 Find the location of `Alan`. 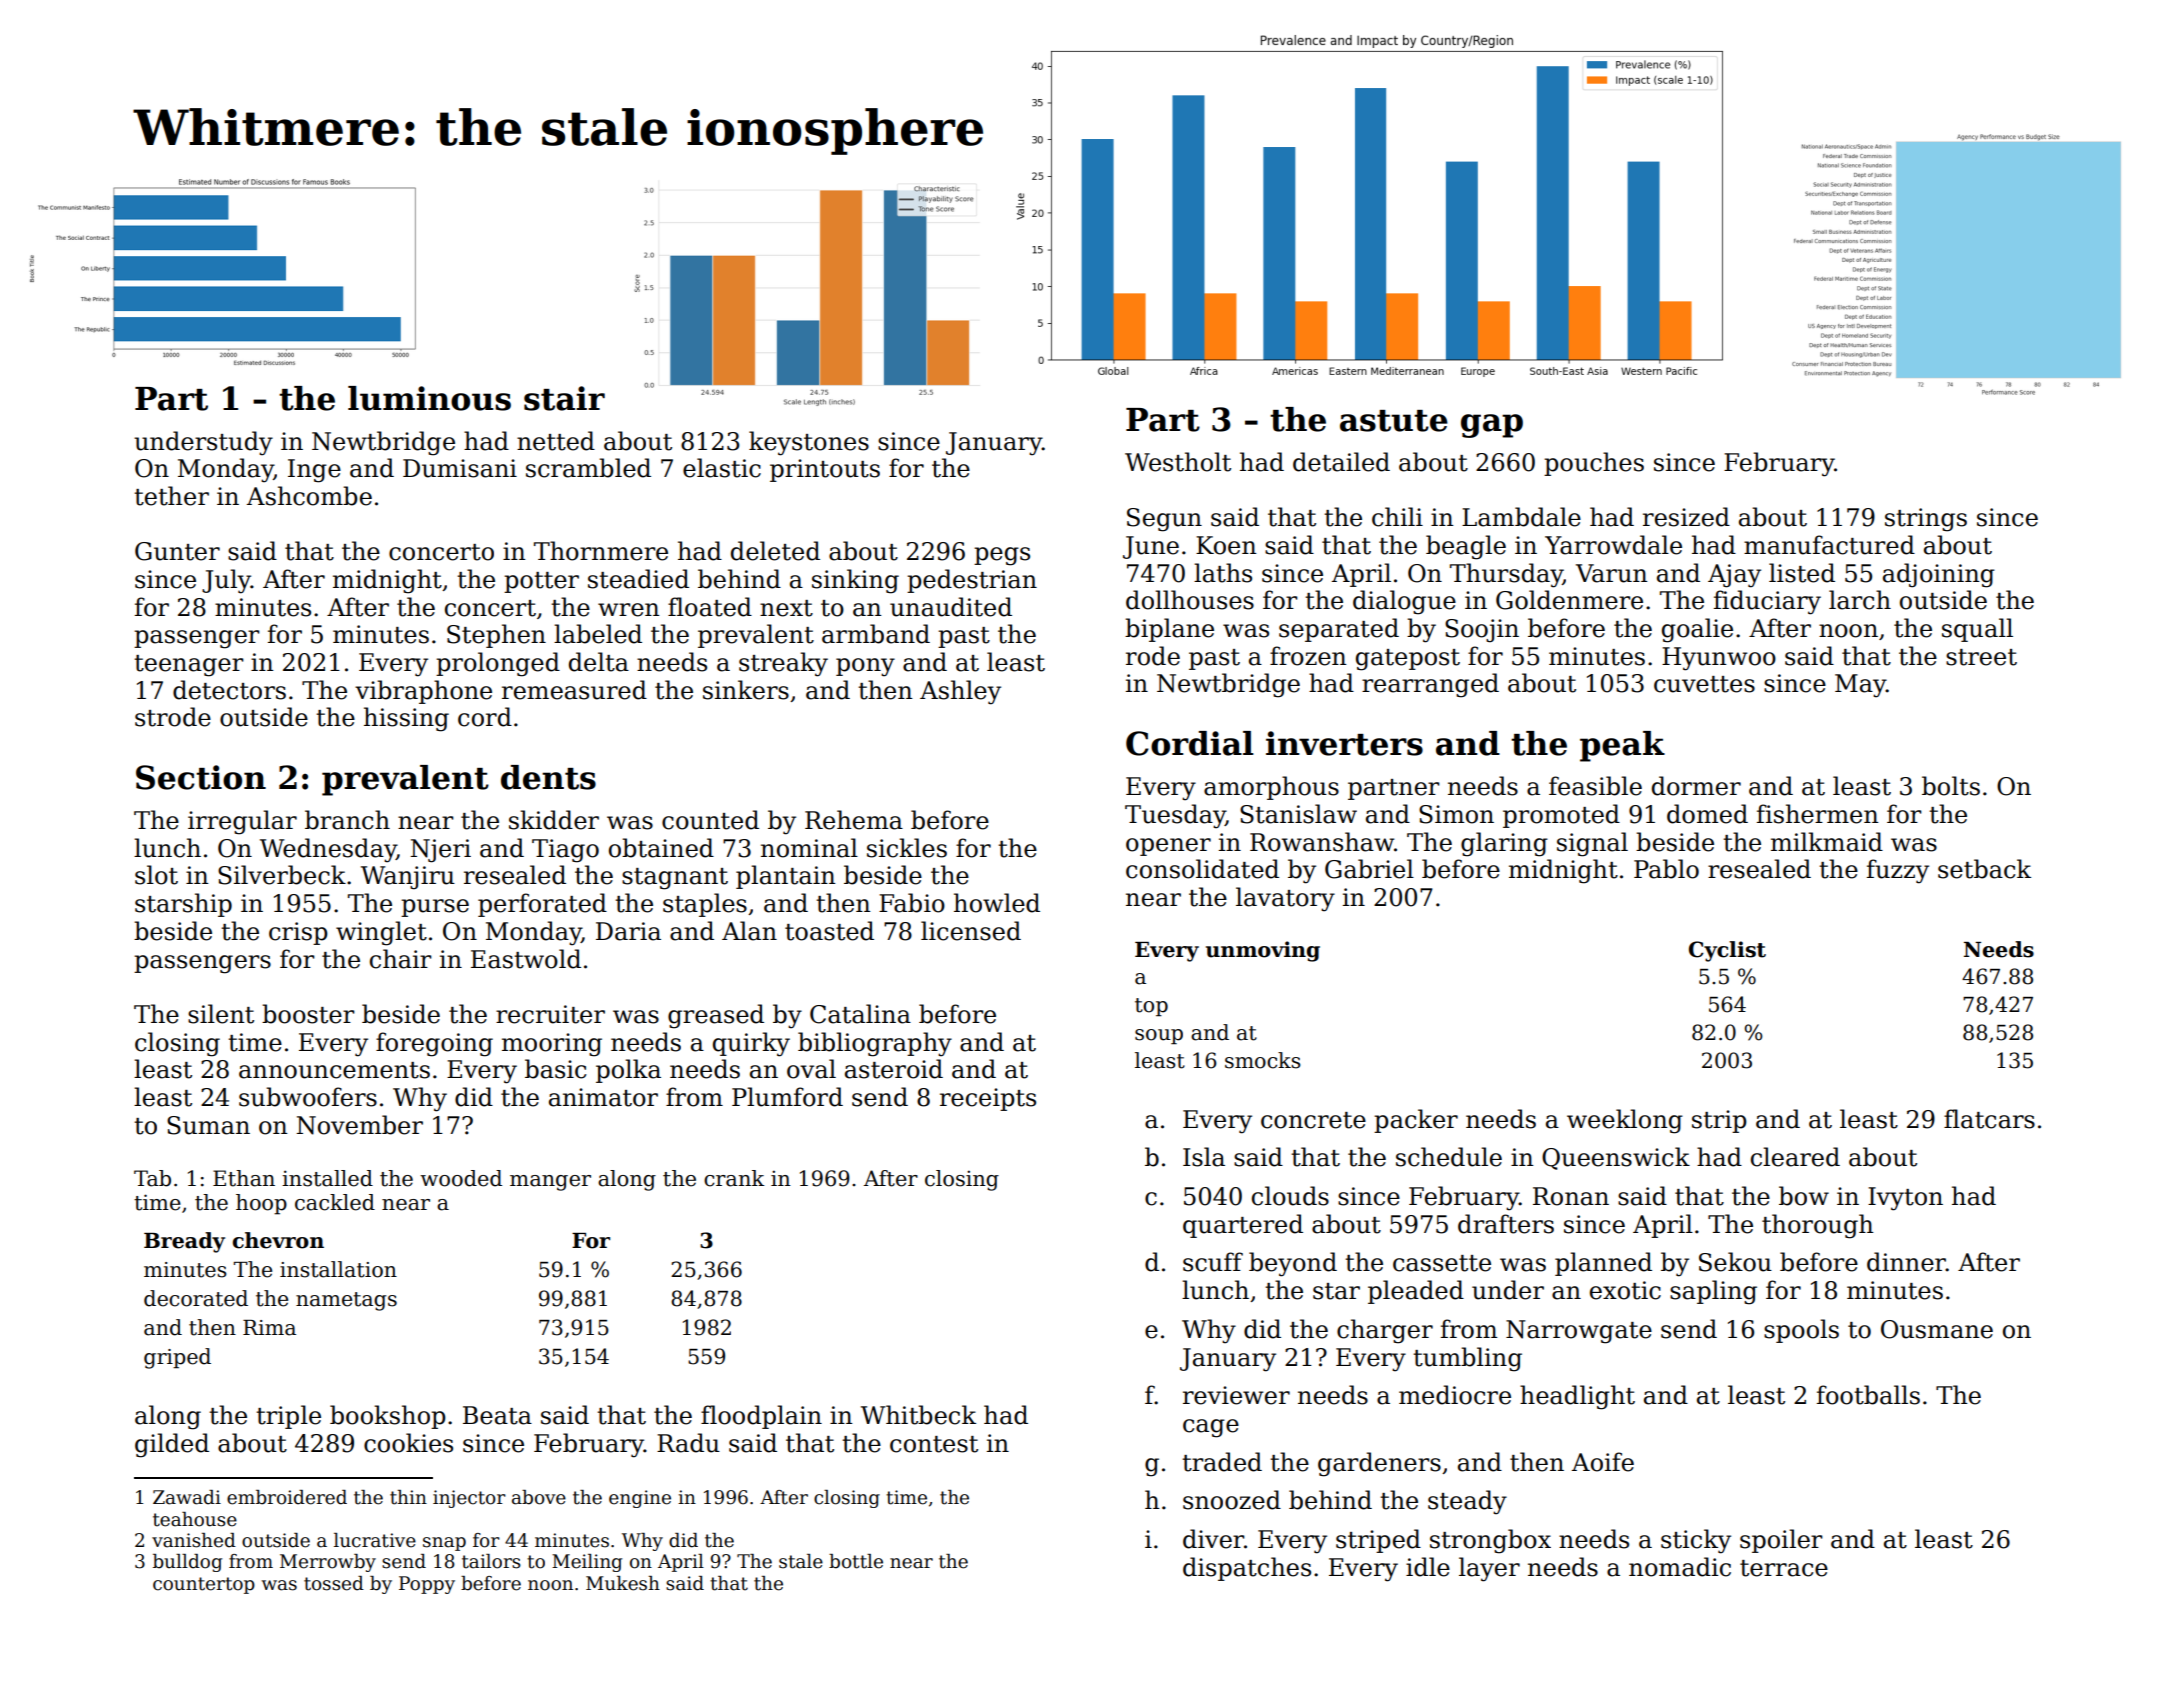

Alan is located at coordinates (749, 931).
